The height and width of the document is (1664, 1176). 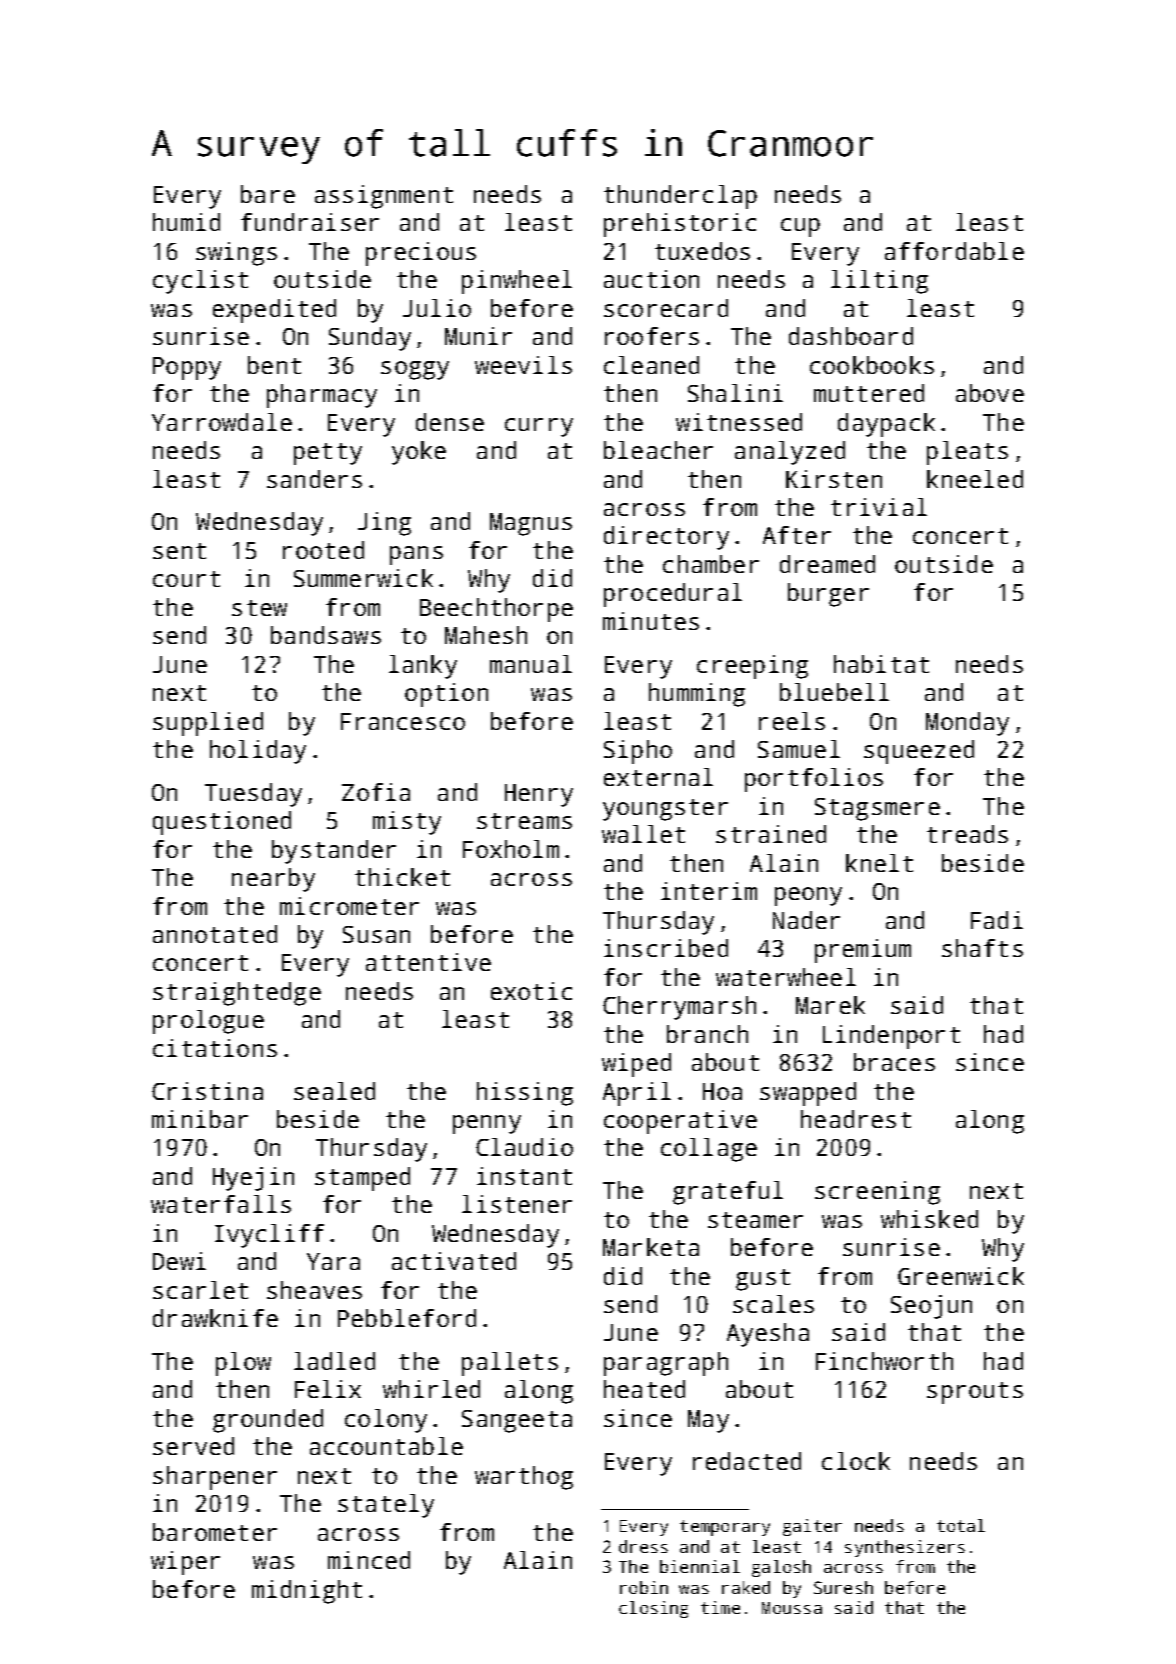 What do you see at coordinates (768, 1335) in the document?
I see `Ayesha` at bounding box center [768, 1335].
